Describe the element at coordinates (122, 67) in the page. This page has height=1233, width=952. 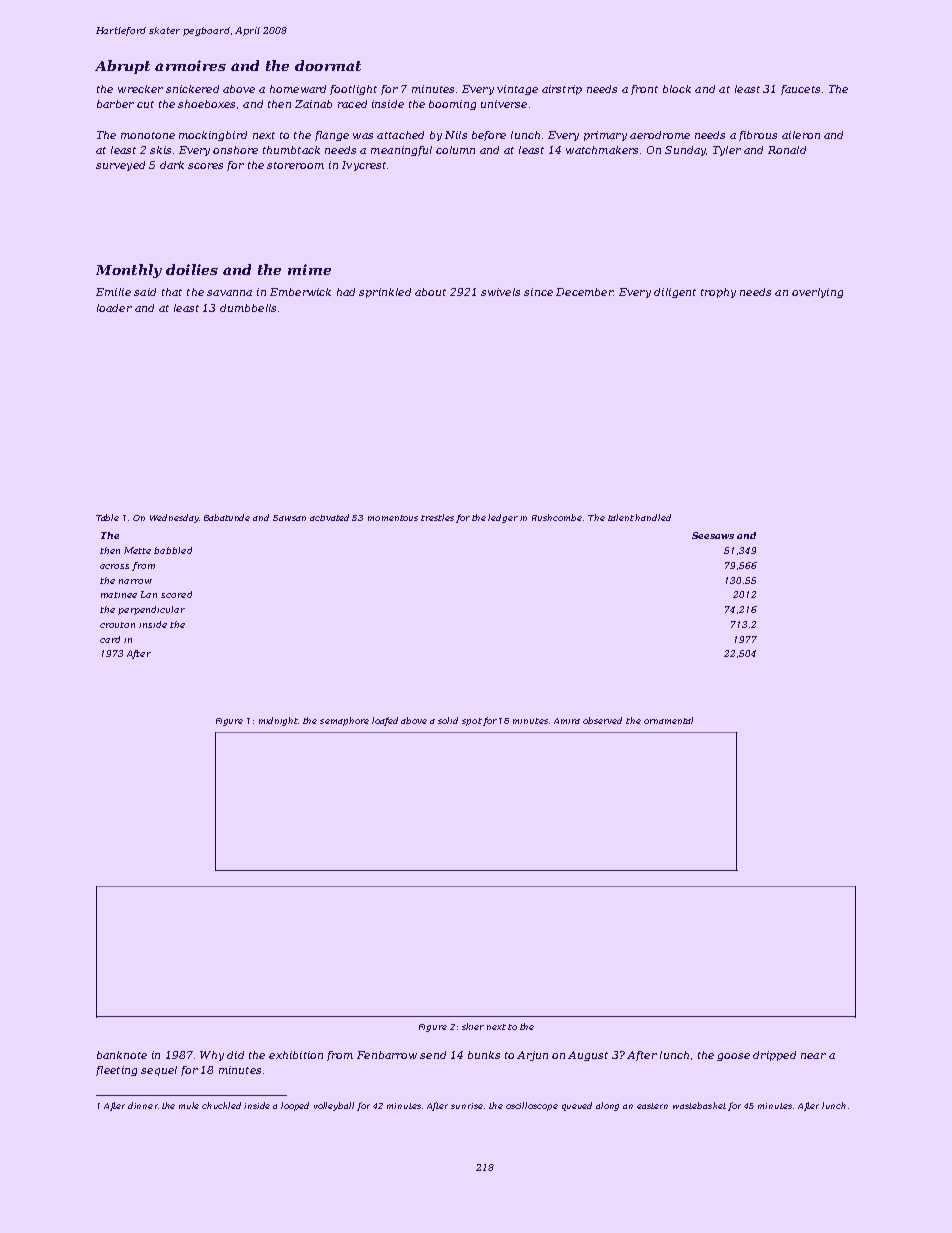
I see `Abrupt` at that location.
